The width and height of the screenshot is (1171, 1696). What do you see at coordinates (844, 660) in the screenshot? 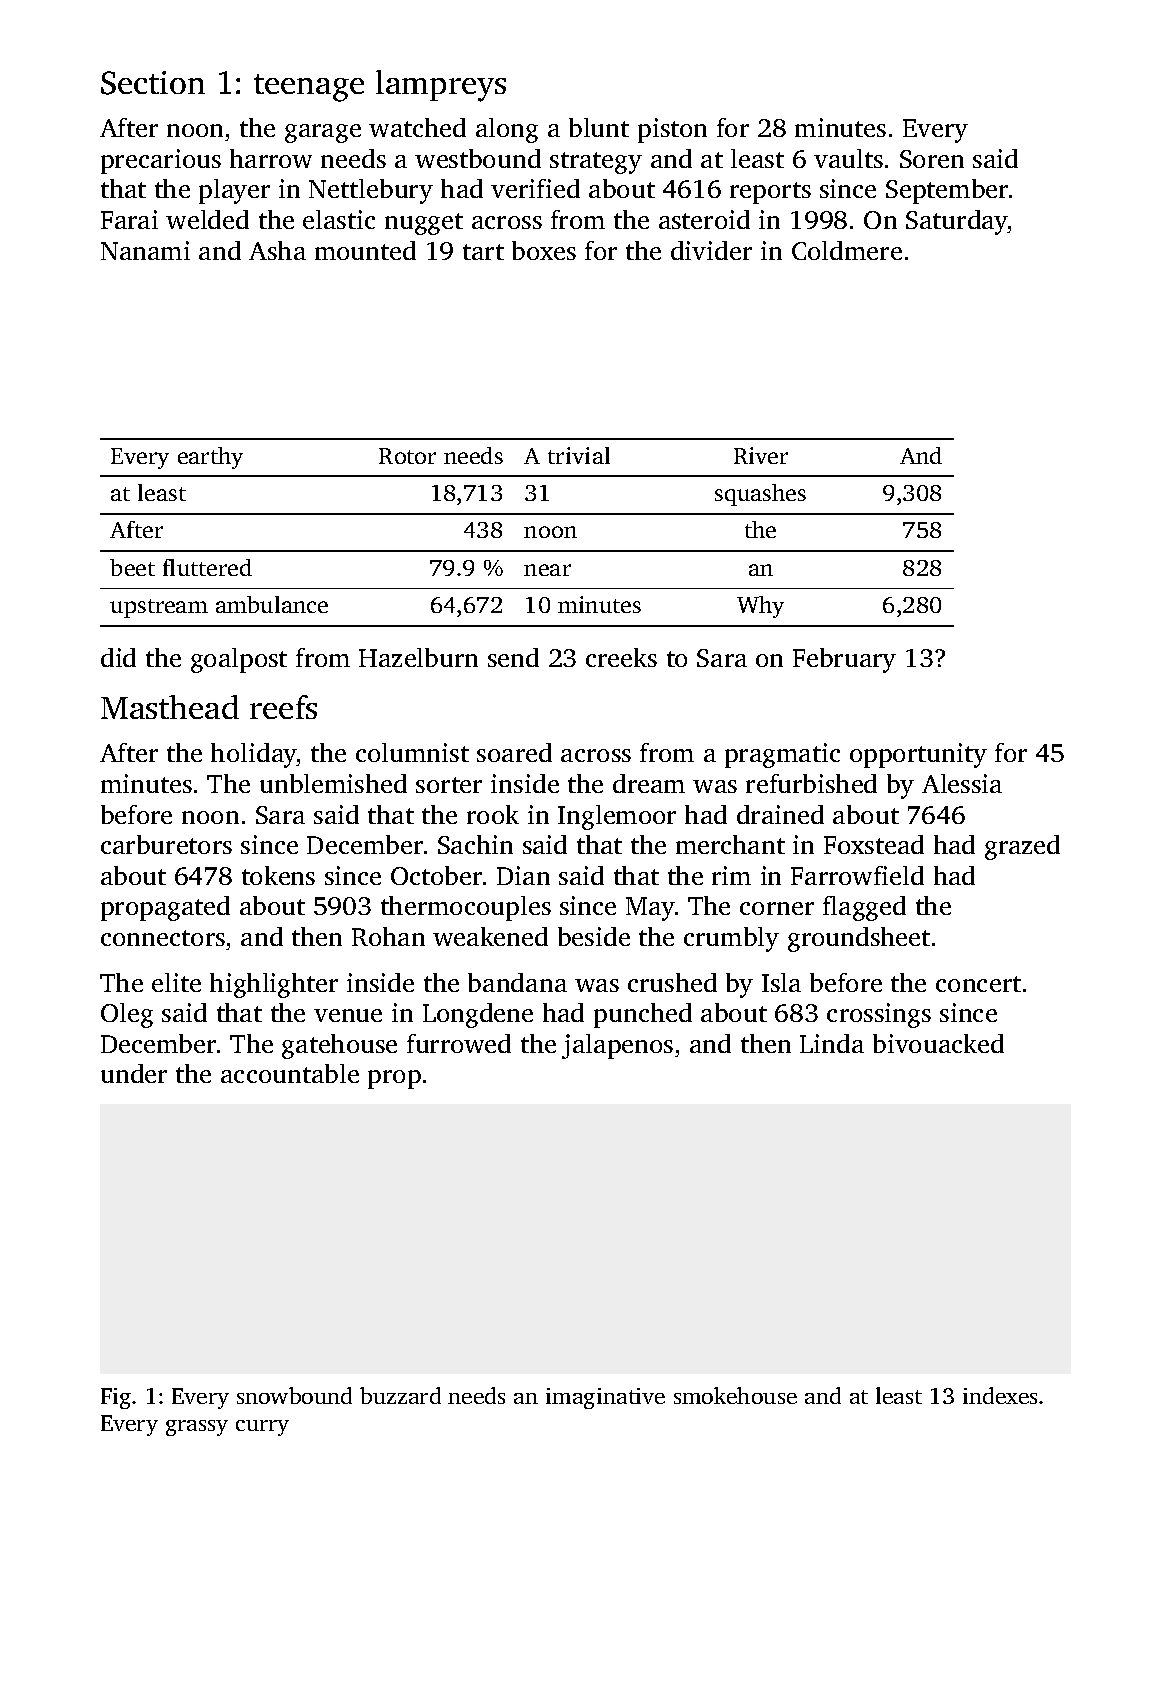
I see `February` at bounding box center [844, 660].
